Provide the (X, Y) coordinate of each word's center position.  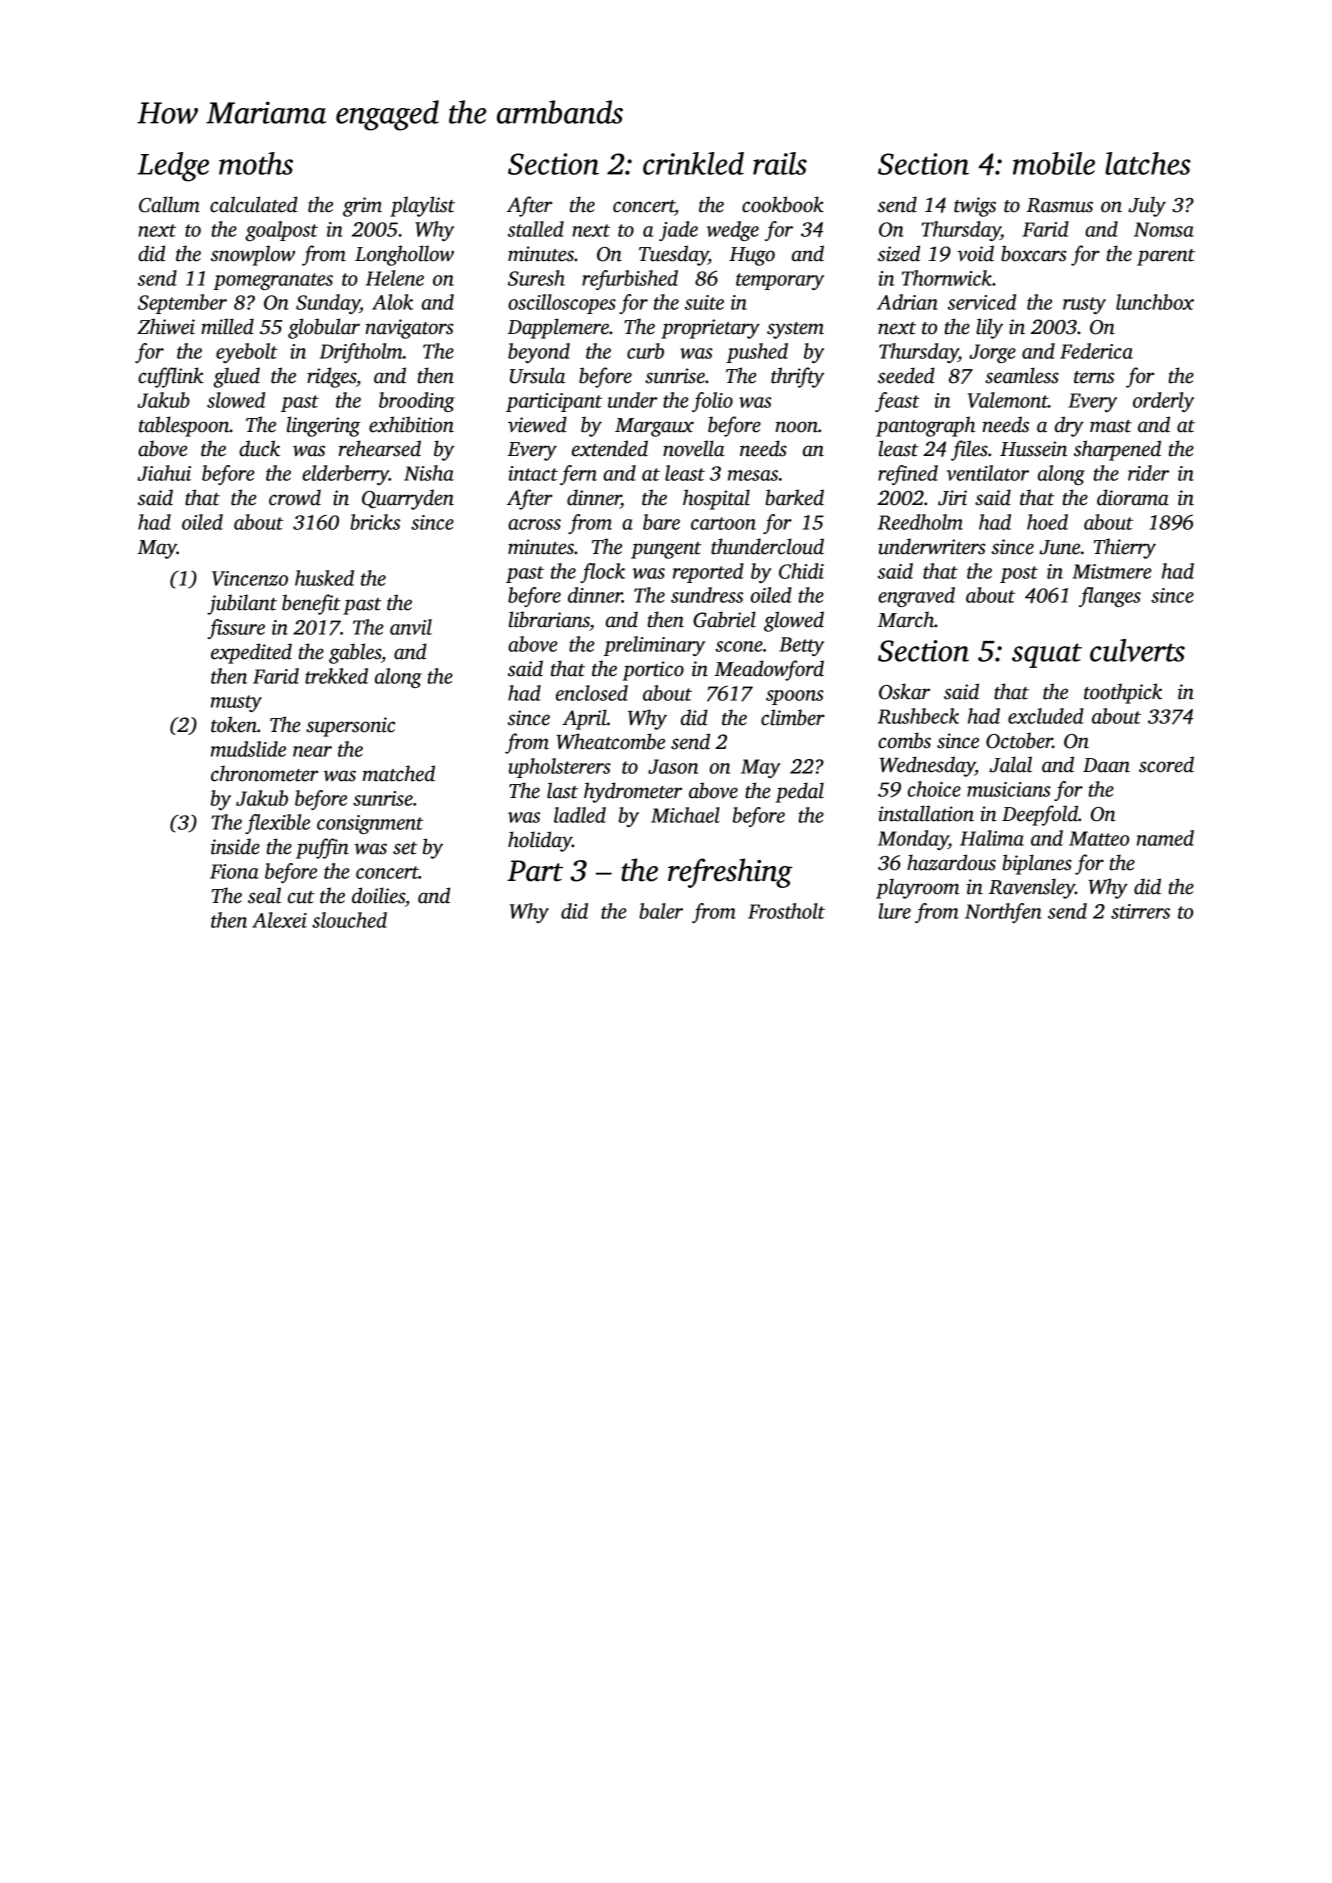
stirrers (1140, 911)
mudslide (248, 749)
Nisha (429, 473)
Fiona (234, 871)
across (534, 524)
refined (908, 475)
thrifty (797, 377)
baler (661, 911)
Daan (1106, 765)
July (1147, 206)
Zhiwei (166, 326)
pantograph (925, 426)
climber (793, 717)
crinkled (693, 163)
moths (256, 163)
